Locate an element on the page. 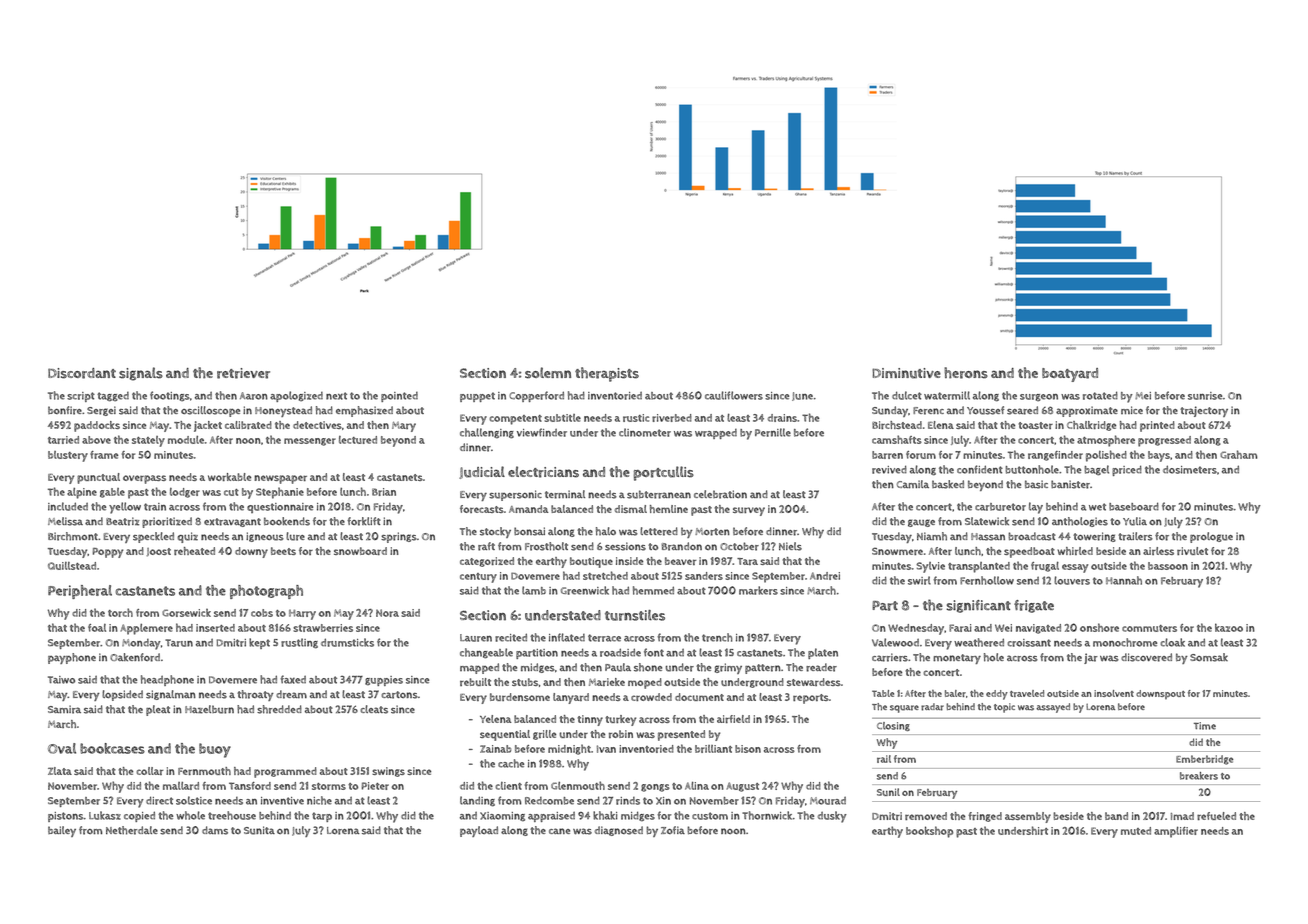 This page has height=924, width=1308. Melissa is located at coordinates (65, 521).
